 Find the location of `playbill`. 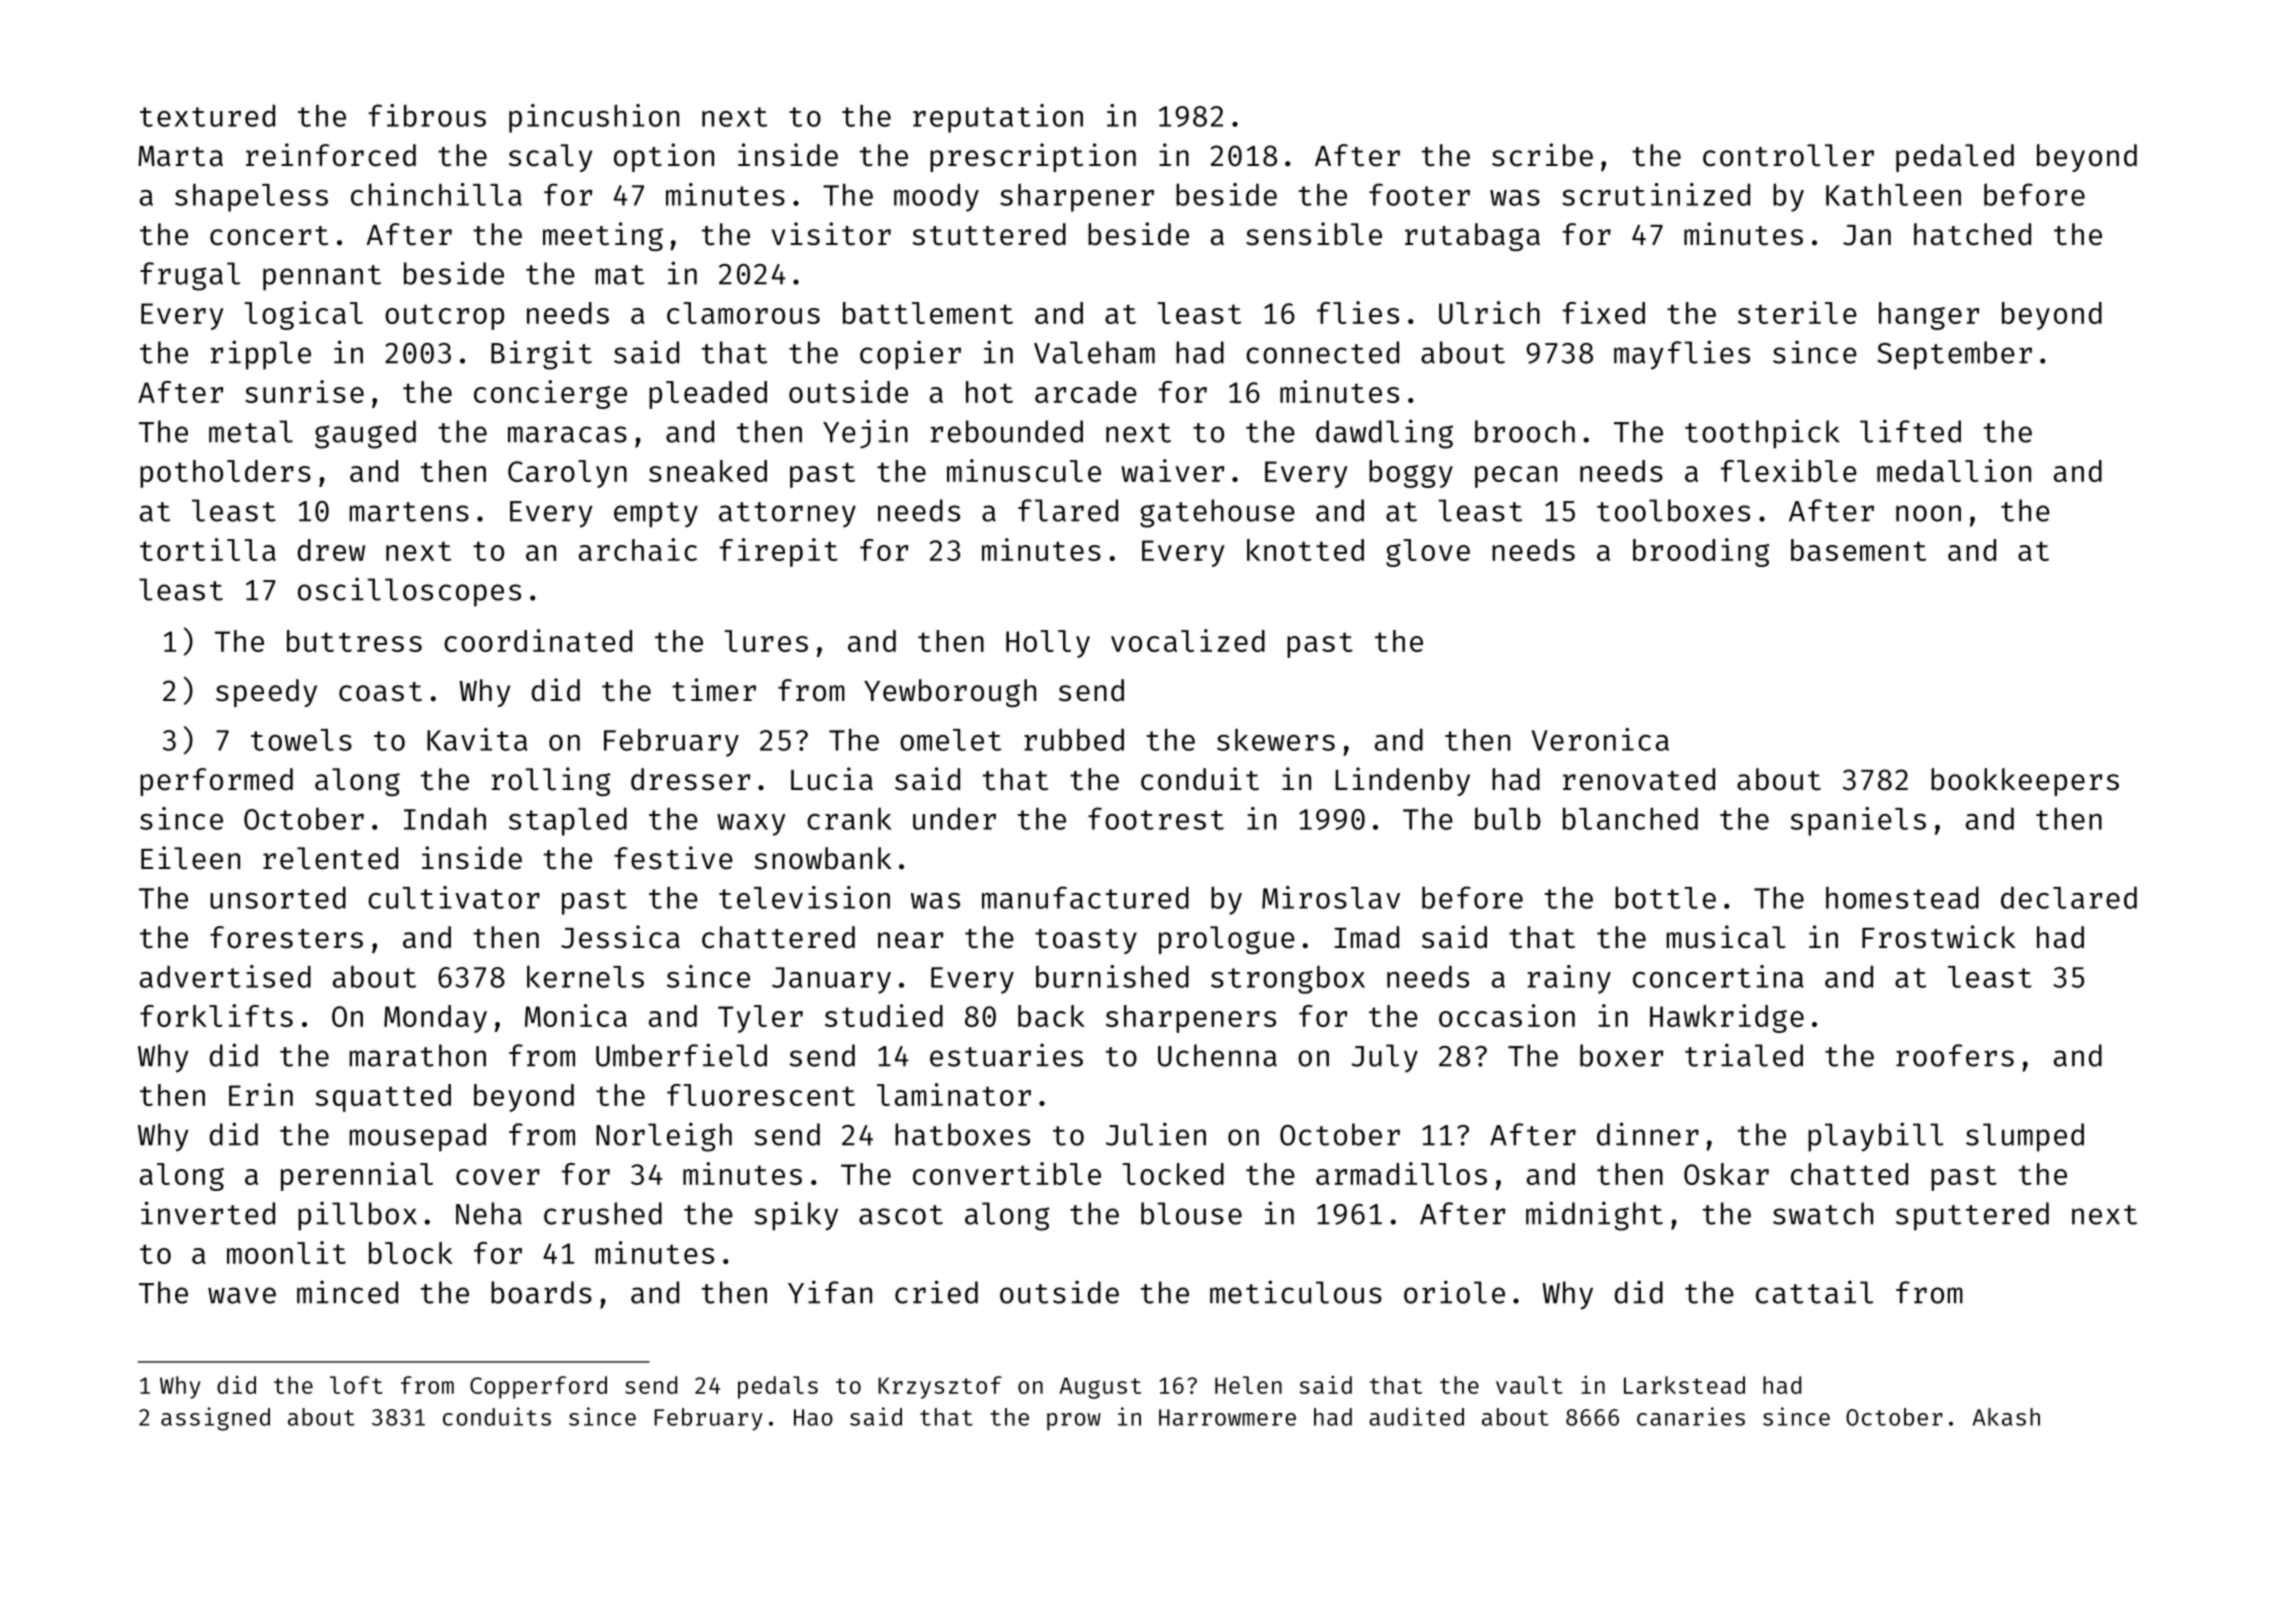

playbill is located at coordinates (1876, 1137).
